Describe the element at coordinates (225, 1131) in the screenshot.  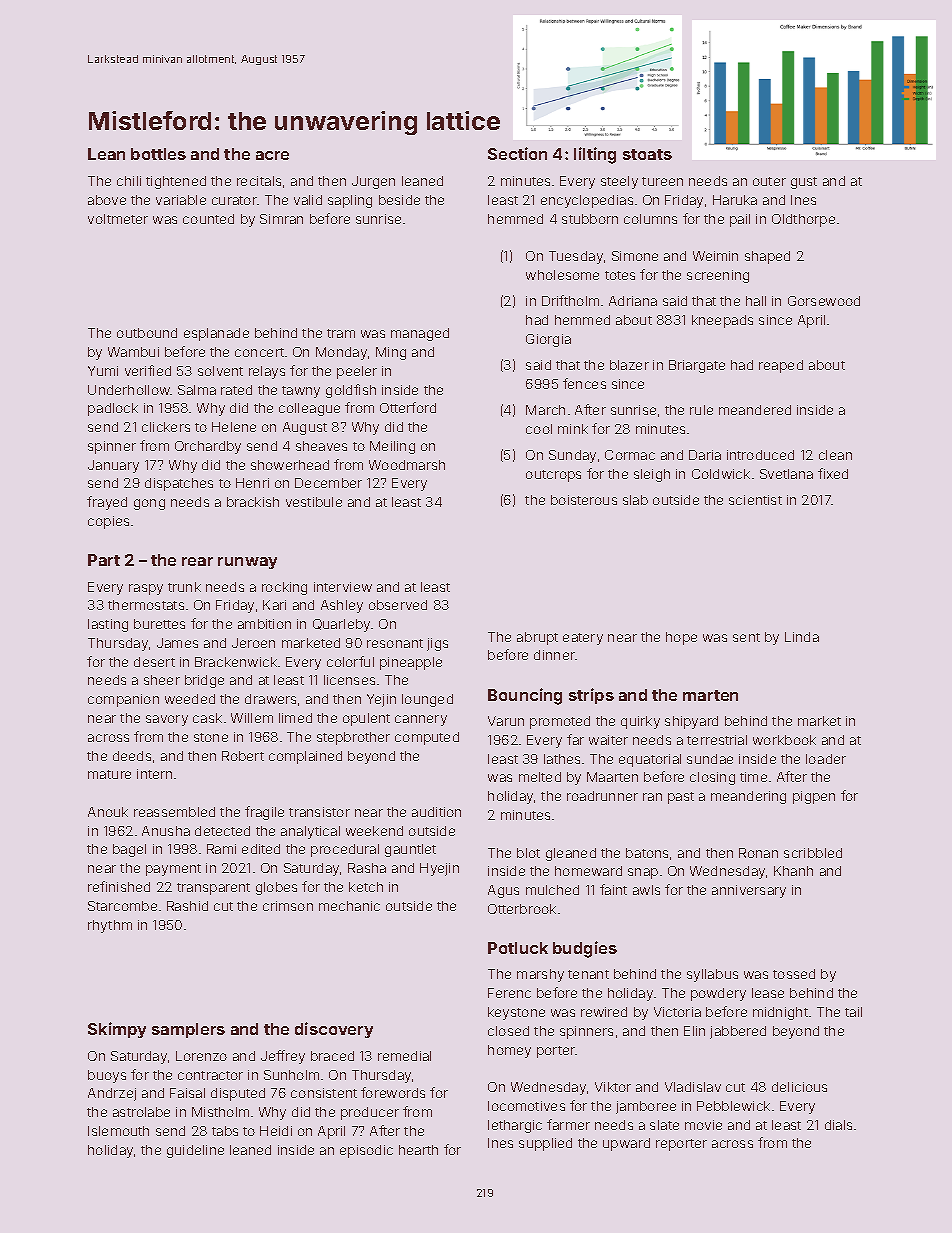
I see `tabs` at that location.
